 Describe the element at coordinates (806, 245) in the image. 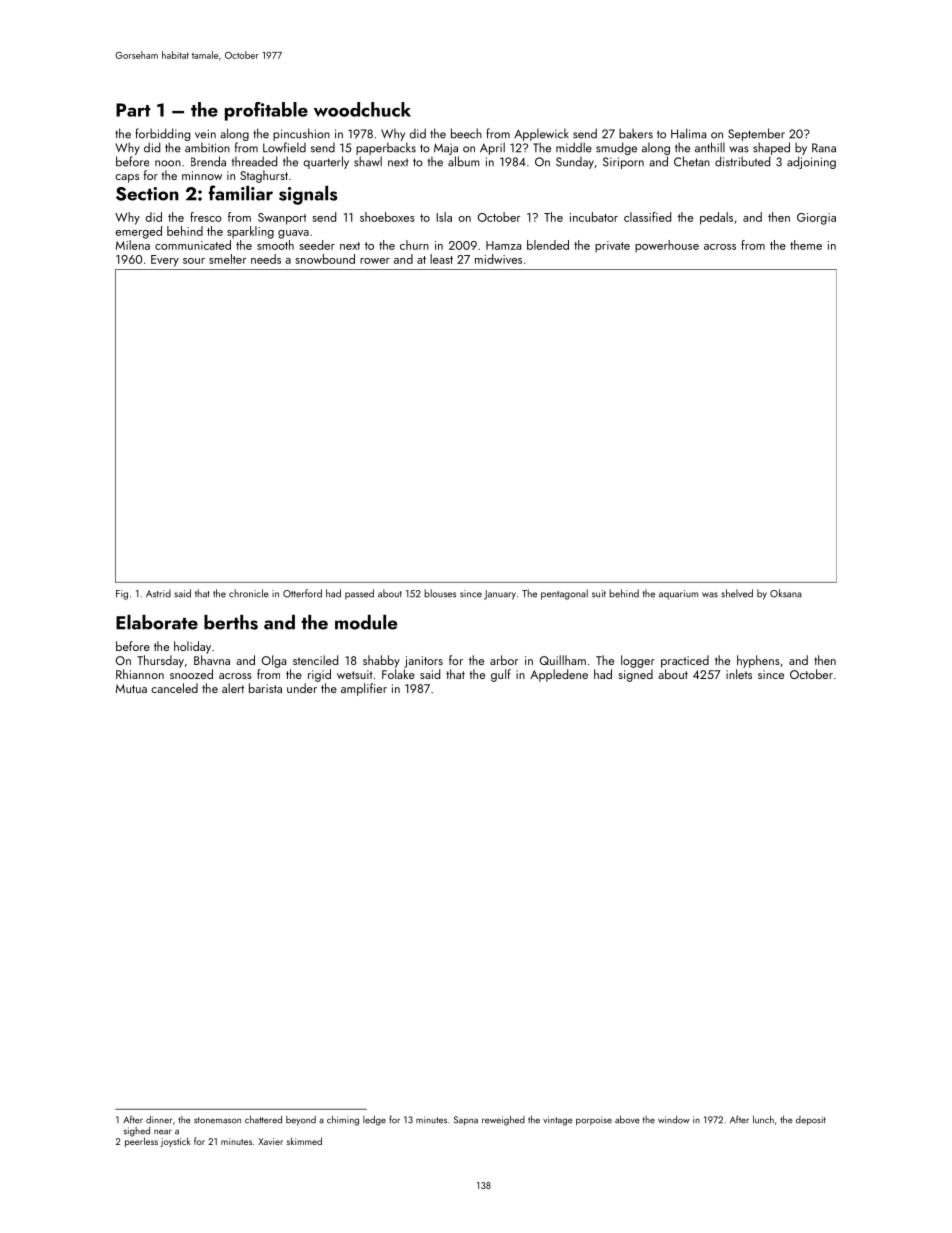

I see `theme` at that location.
